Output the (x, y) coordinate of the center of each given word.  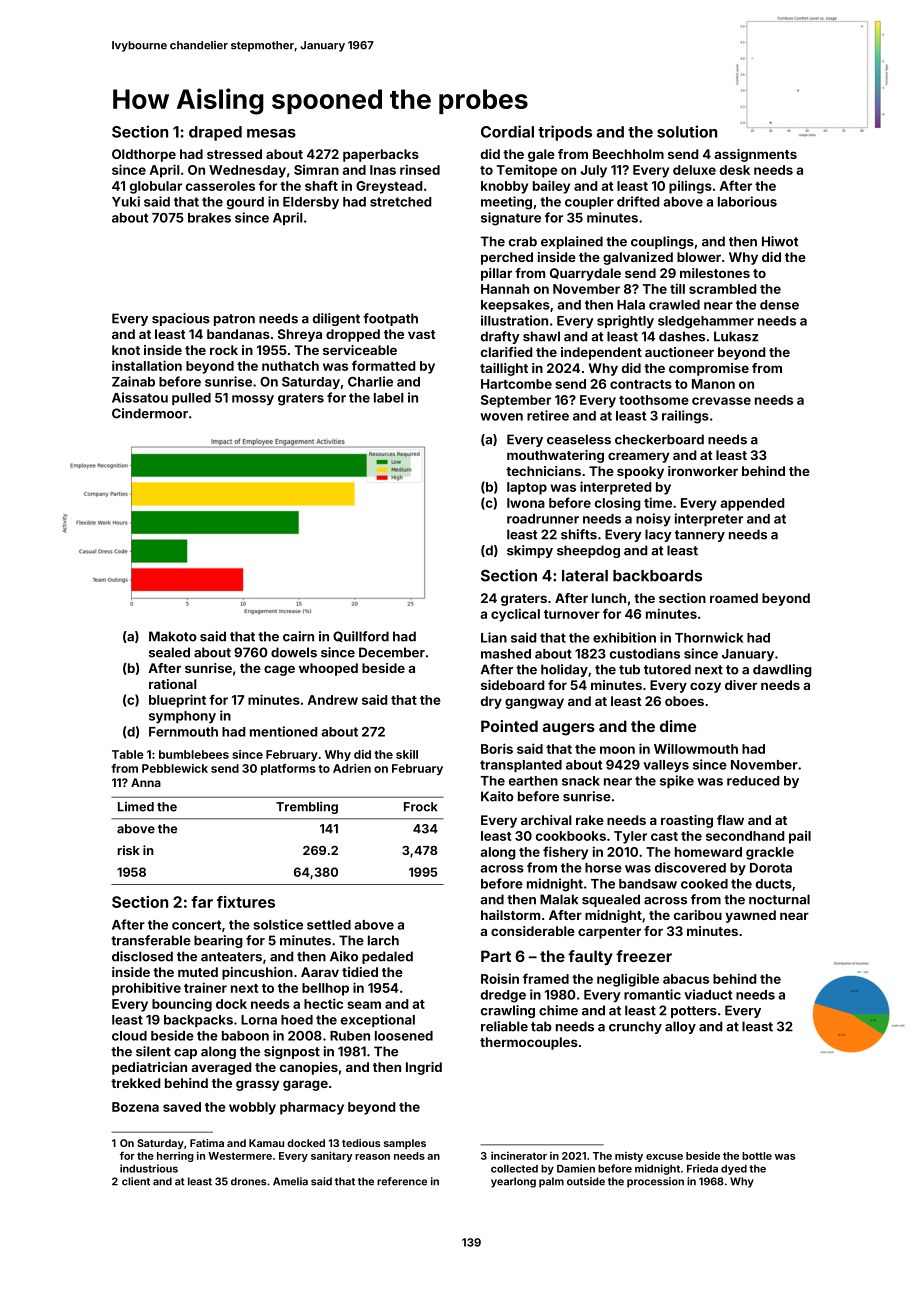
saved (182, 1107)
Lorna (259, 1020)
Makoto (173, 636)
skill (407, 754)
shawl (541, 336)
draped (215, 133)
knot (126, 350)
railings (685, 417)
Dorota (771, 868)
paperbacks (381, 155)
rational (173, 684)
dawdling (782, 670)
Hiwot (780, 241)
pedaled (387, 957)
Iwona (526, 503)
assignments (756, 155)
